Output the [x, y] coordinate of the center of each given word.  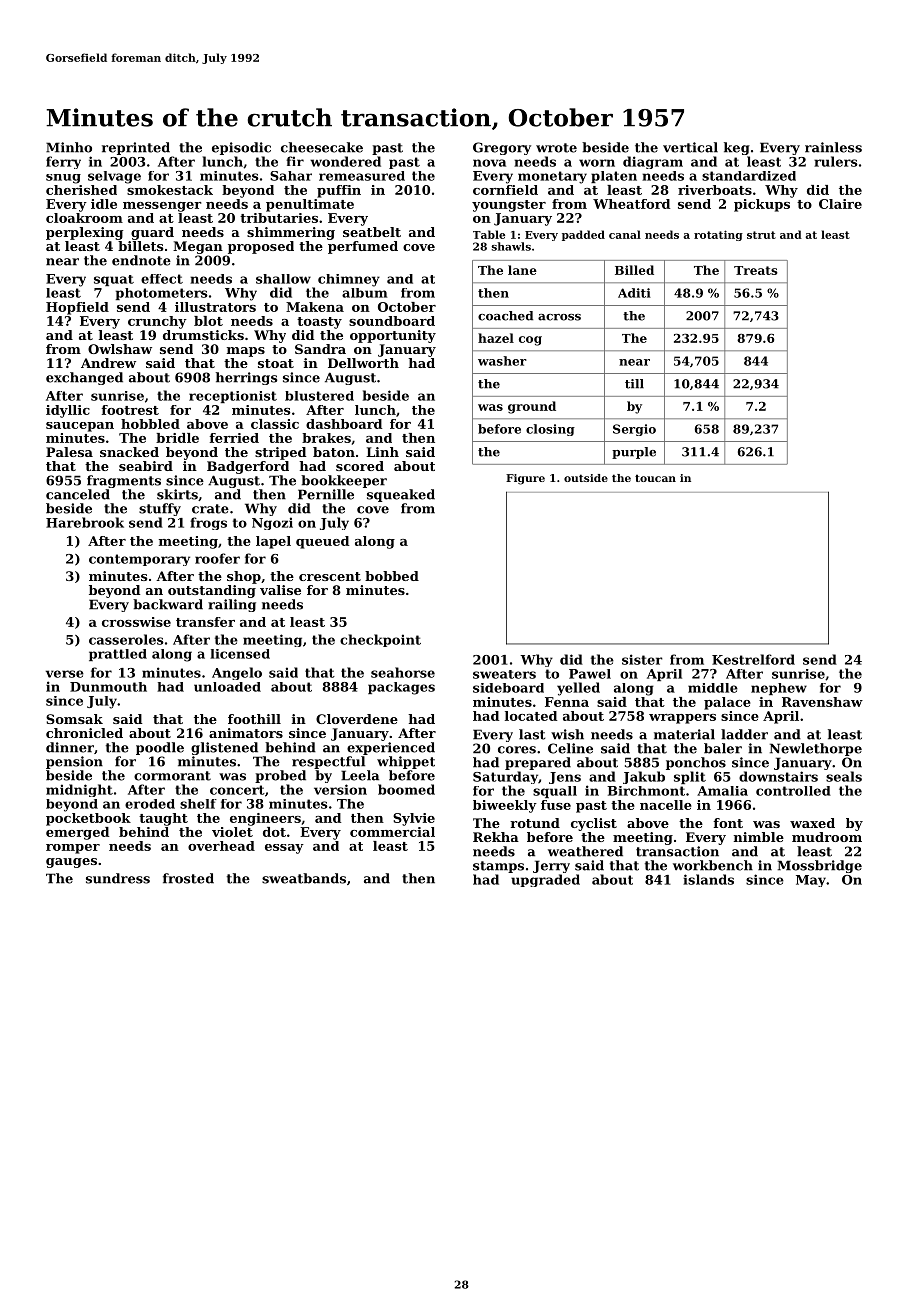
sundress [118, 878]
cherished [81, 190]
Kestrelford [753, 659]
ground [532, 407]
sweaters [504, 674]
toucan [655, 478]
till [634, 384]
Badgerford [248, 467]
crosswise [136, 622]
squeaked [401, 495]
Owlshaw [120, 349]
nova [489, 163]
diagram [653, 162]
